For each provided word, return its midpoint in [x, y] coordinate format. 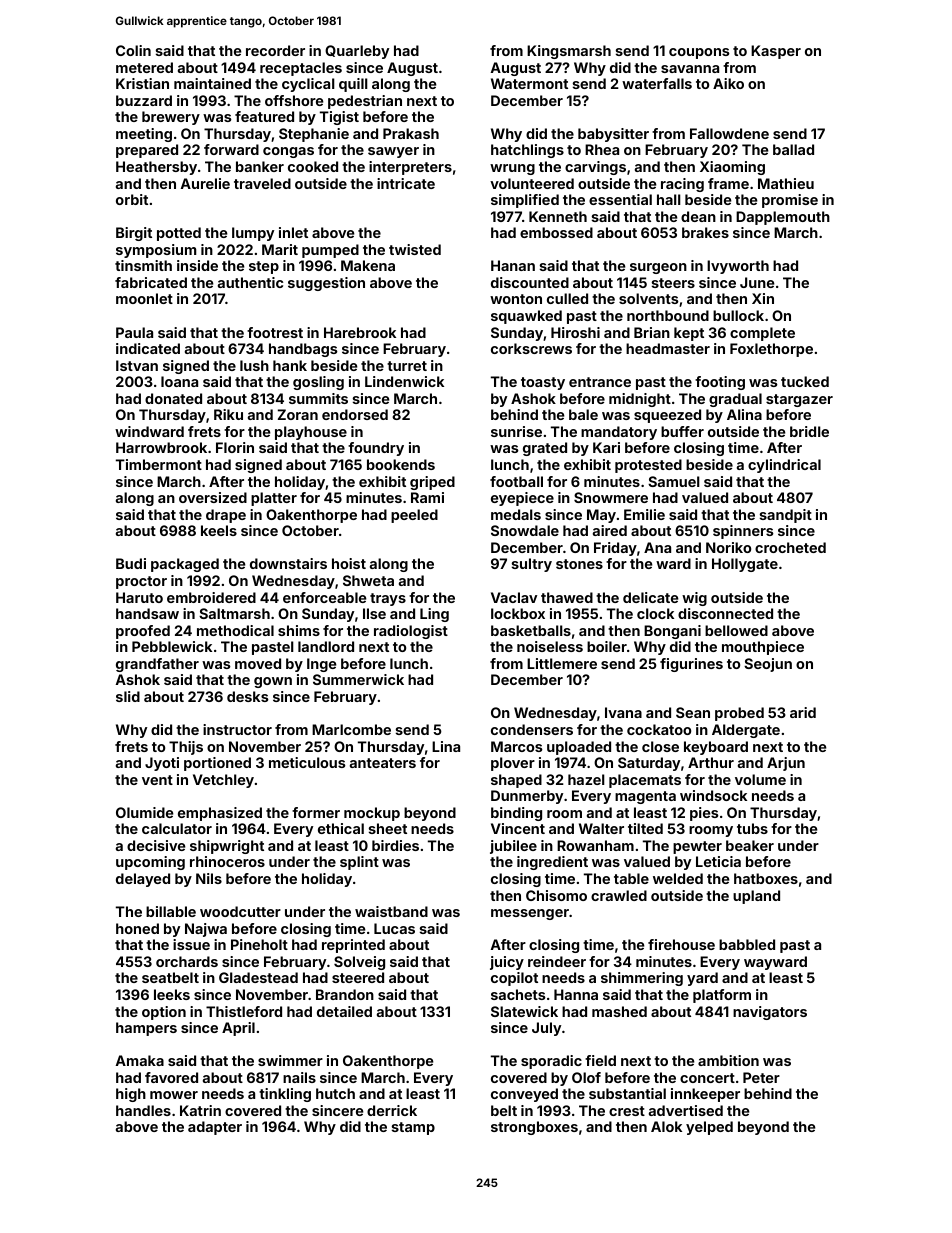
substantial [627, 1093]
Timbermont [159, 464]
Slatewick [524, 1011]
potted [179, 234]
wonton [516, 299]
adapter [215, 1128]
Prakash [411, 133]
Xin [763, 298]
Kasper [776, 52]
